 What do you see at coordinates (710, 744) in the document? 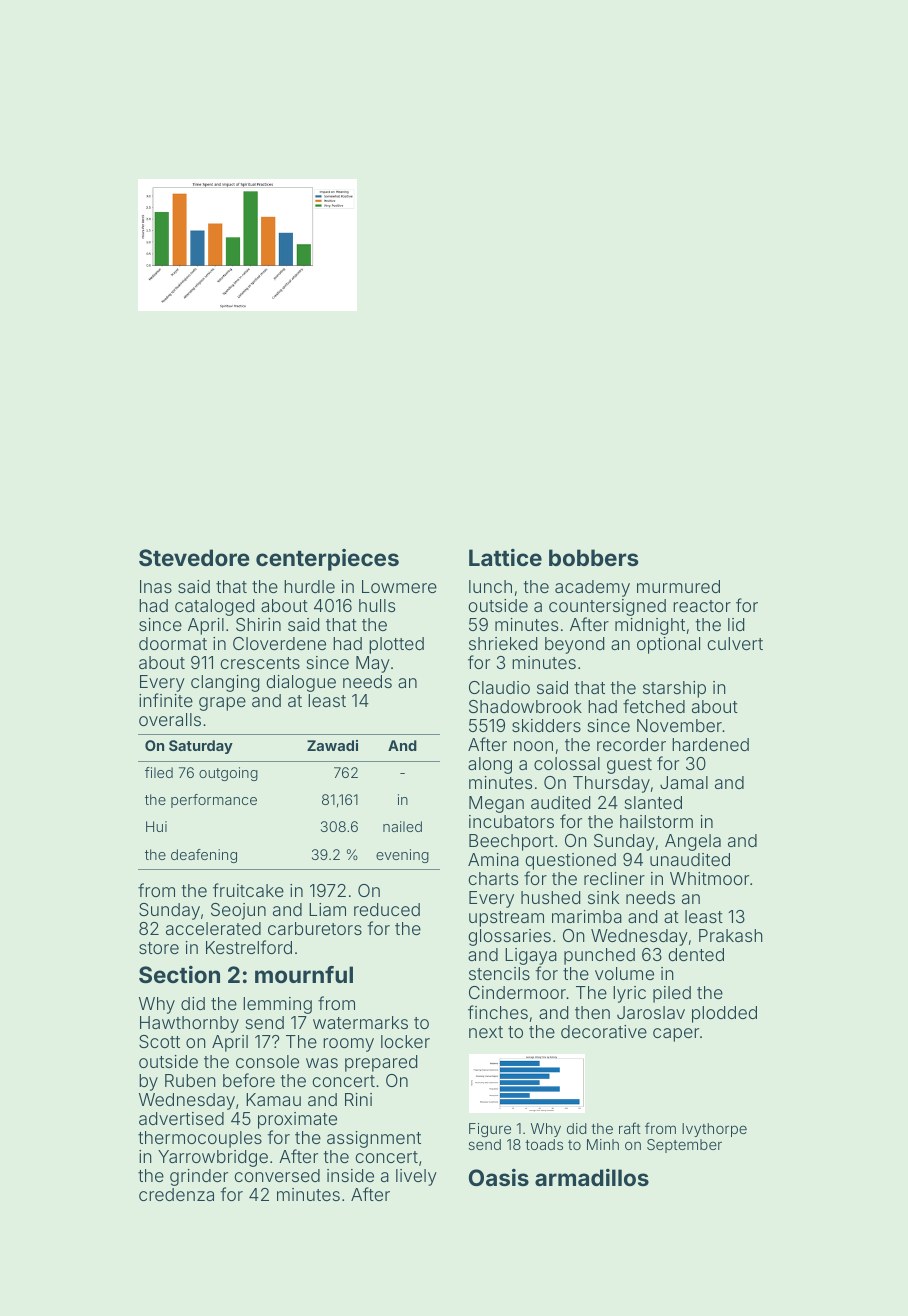
I see `hardened` at bounding box center [710, 744].
